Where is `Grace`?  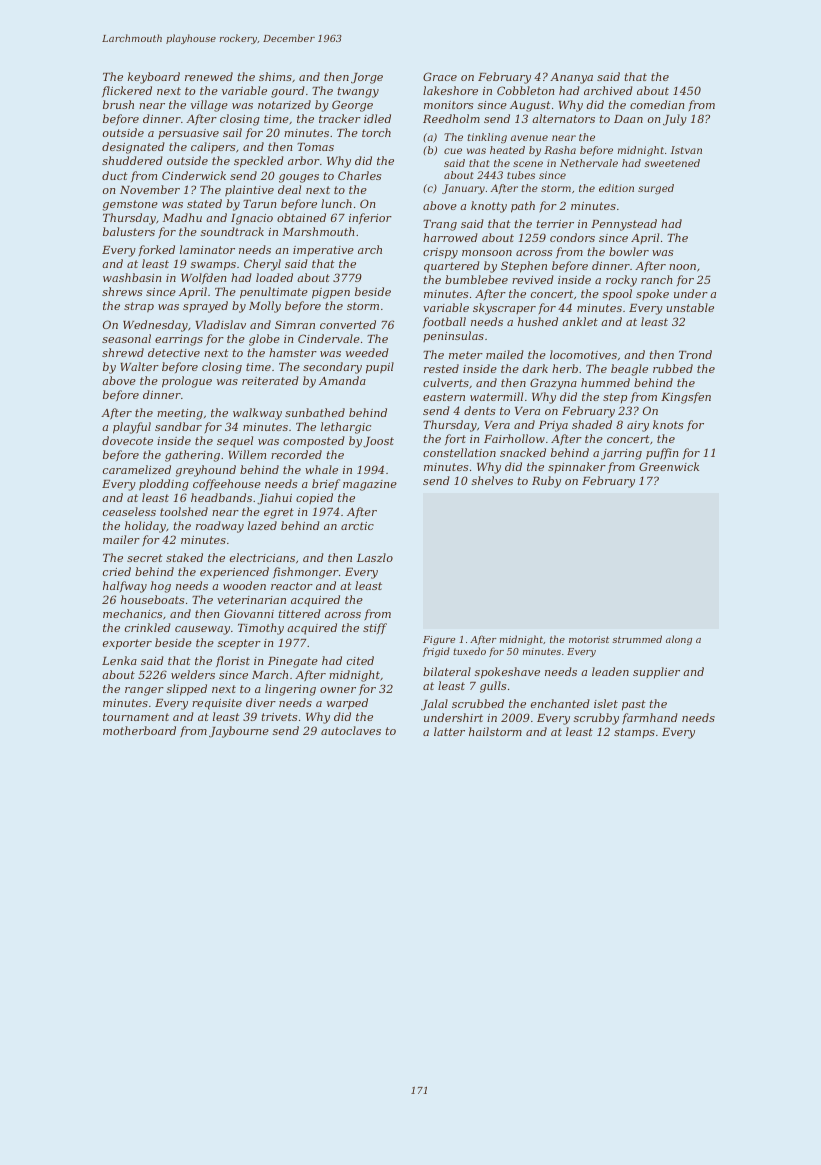
Grace is located at coordinates (440, 76).
